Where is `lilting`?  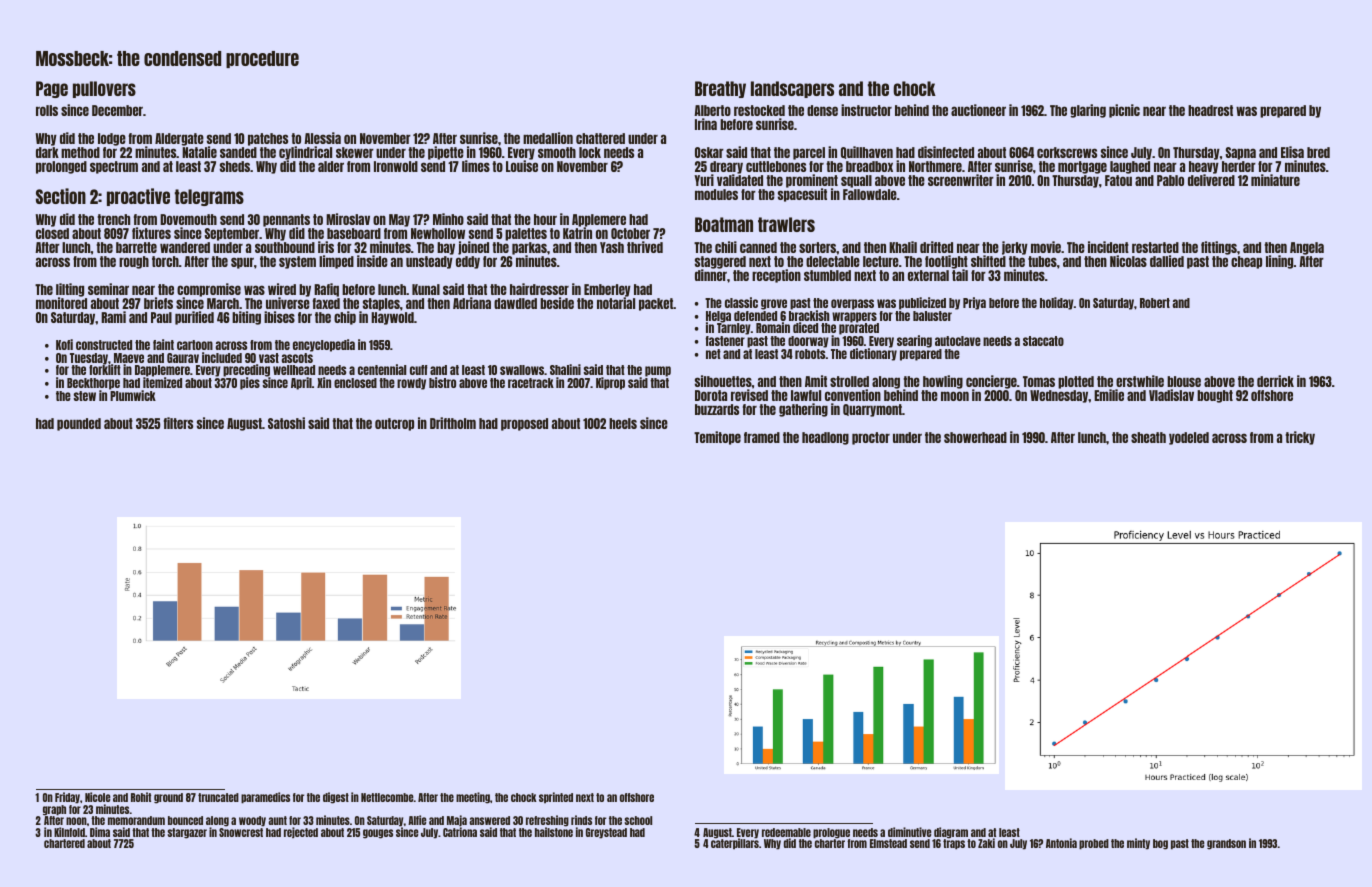 lilting is located at coordinates (70, 290).
